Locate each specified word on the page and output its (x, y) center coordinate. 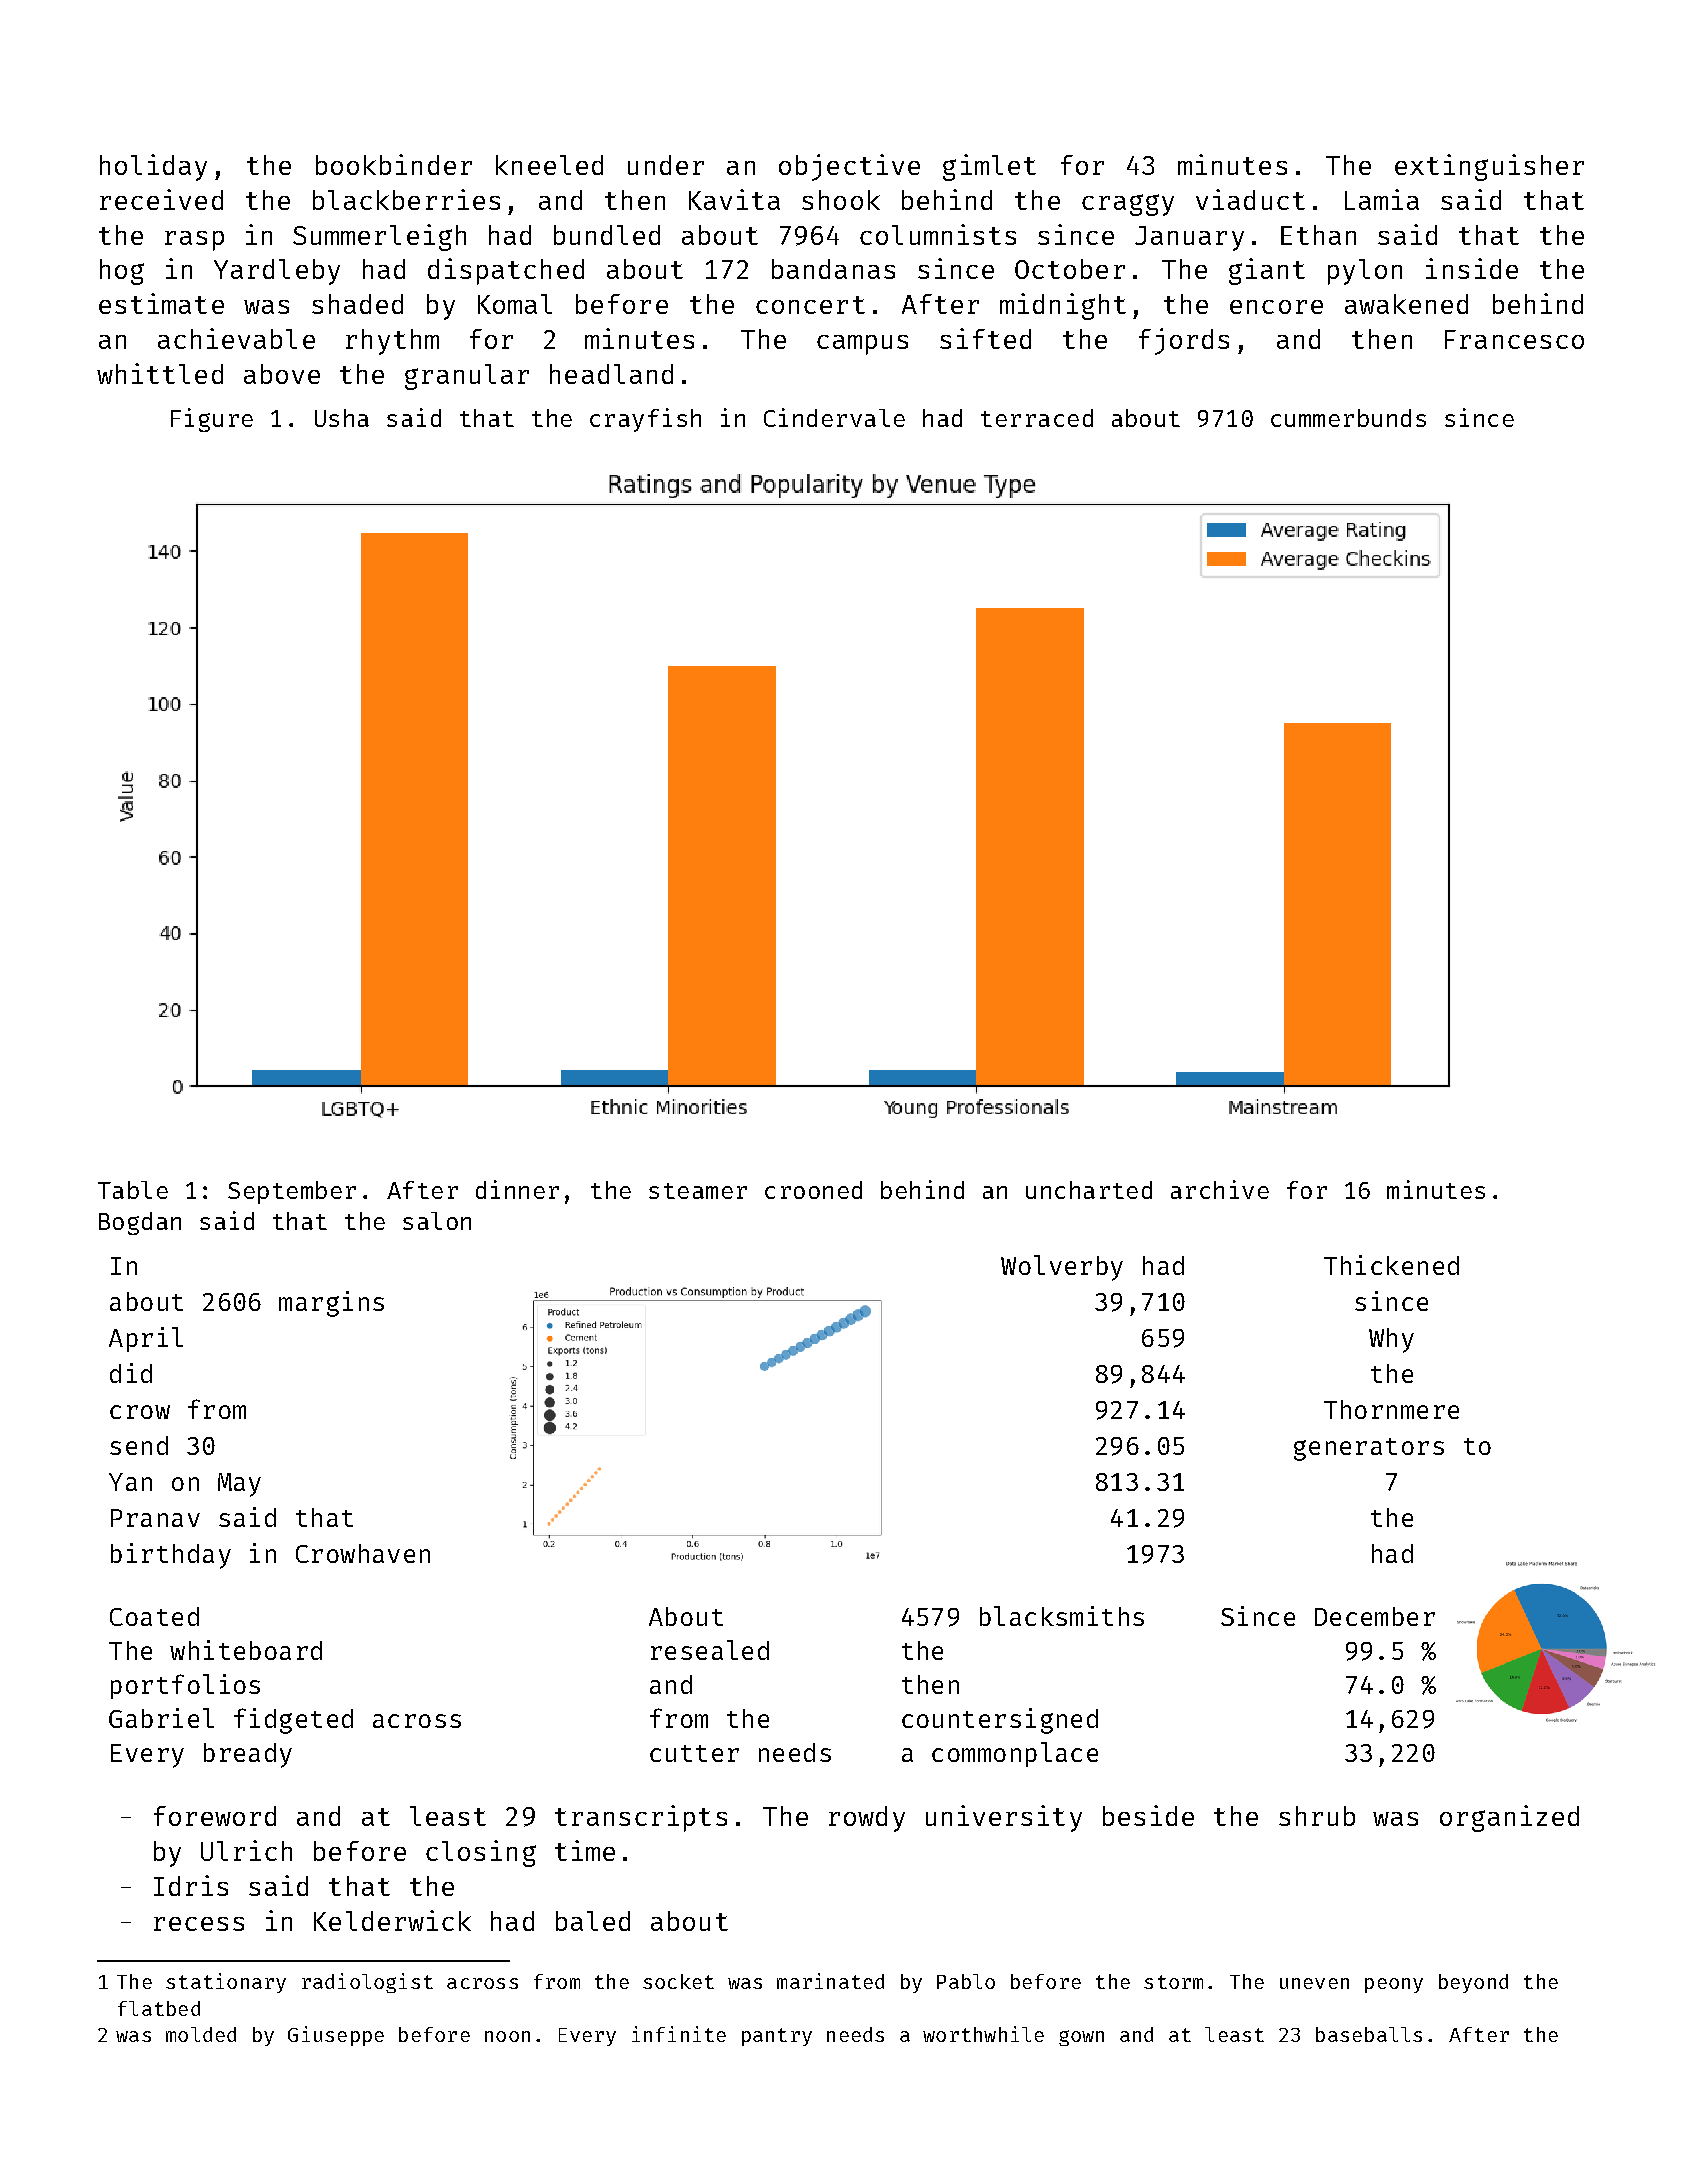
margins (331, 1304)
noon (507, 2036)
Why (1391, 1340)
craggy (1128, 205)
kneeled (549, 165)
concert (810, 305)
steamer (698, 1191)
